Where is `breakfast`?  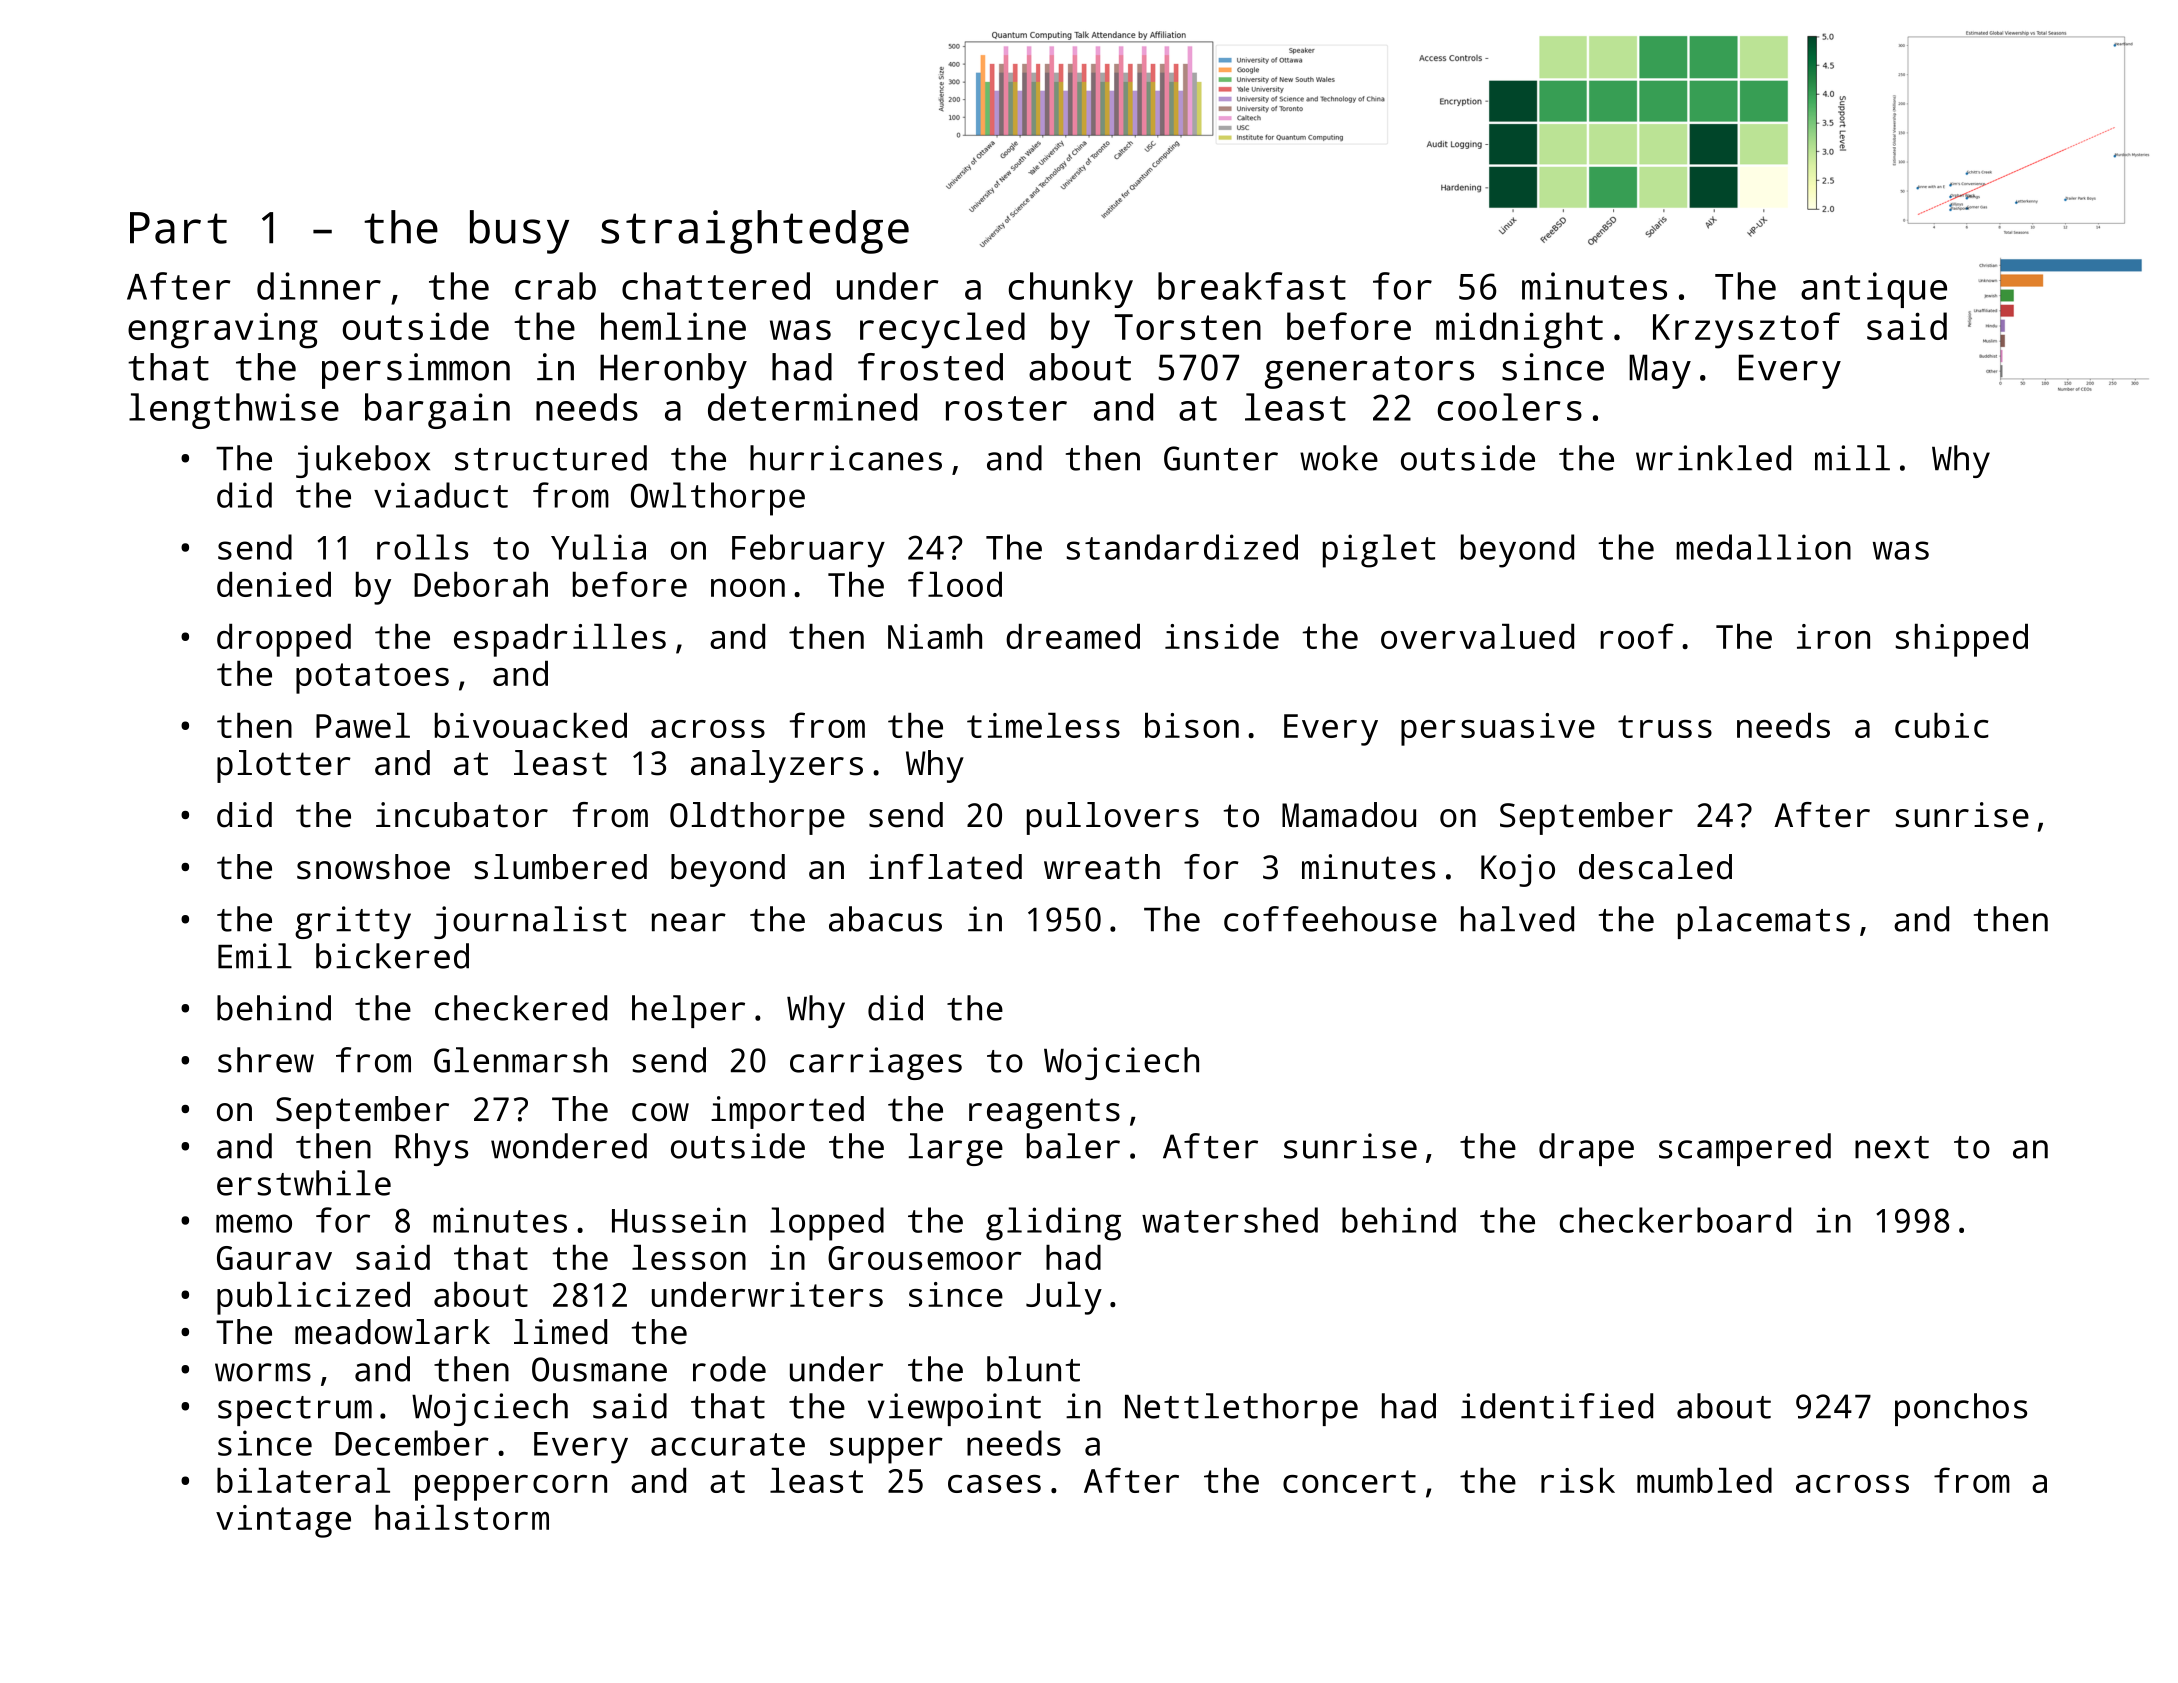 breakfast is located at coordinates (1252, 286).
